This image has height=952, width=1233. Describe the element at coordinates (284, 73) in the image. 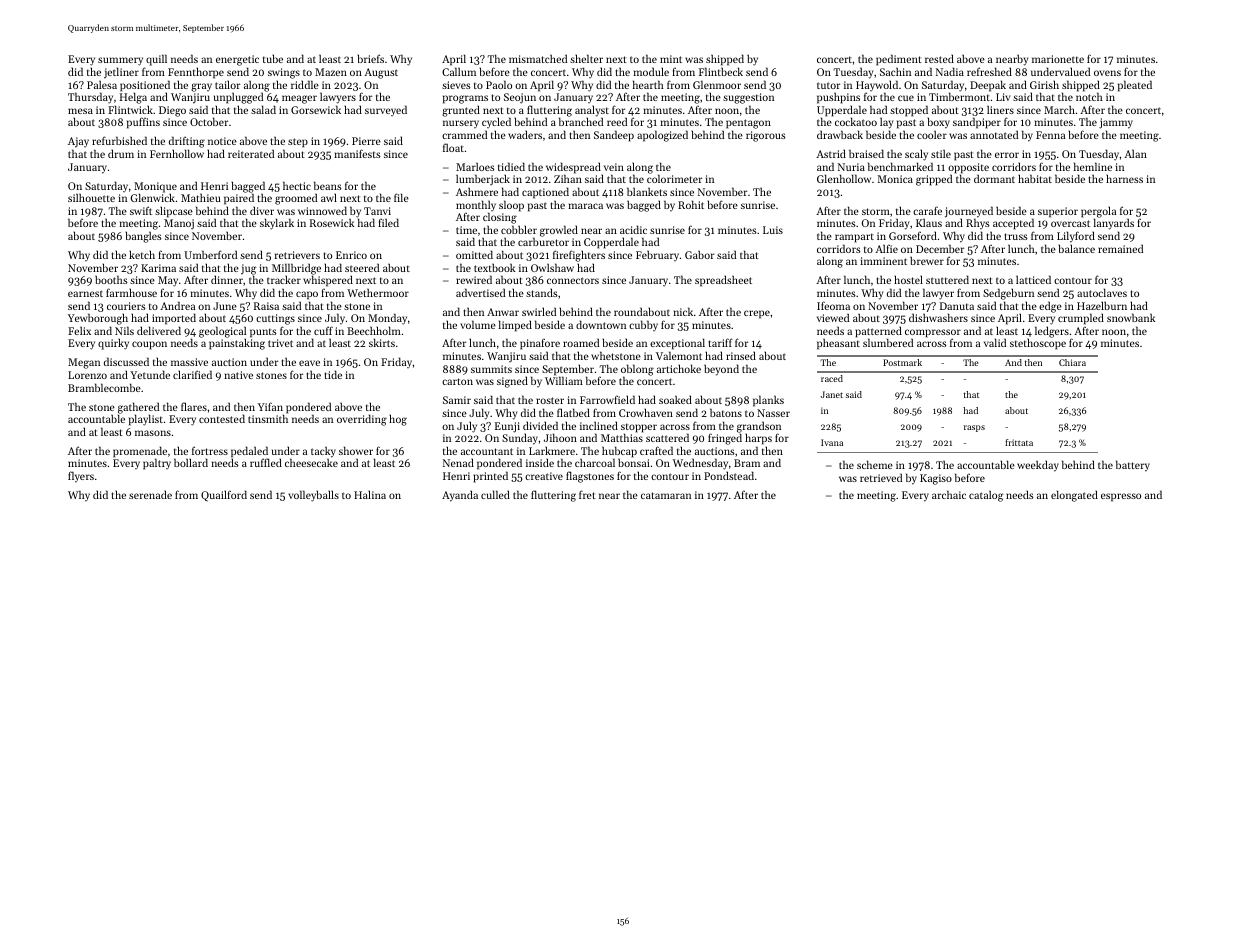

I see `swings` at that location.
